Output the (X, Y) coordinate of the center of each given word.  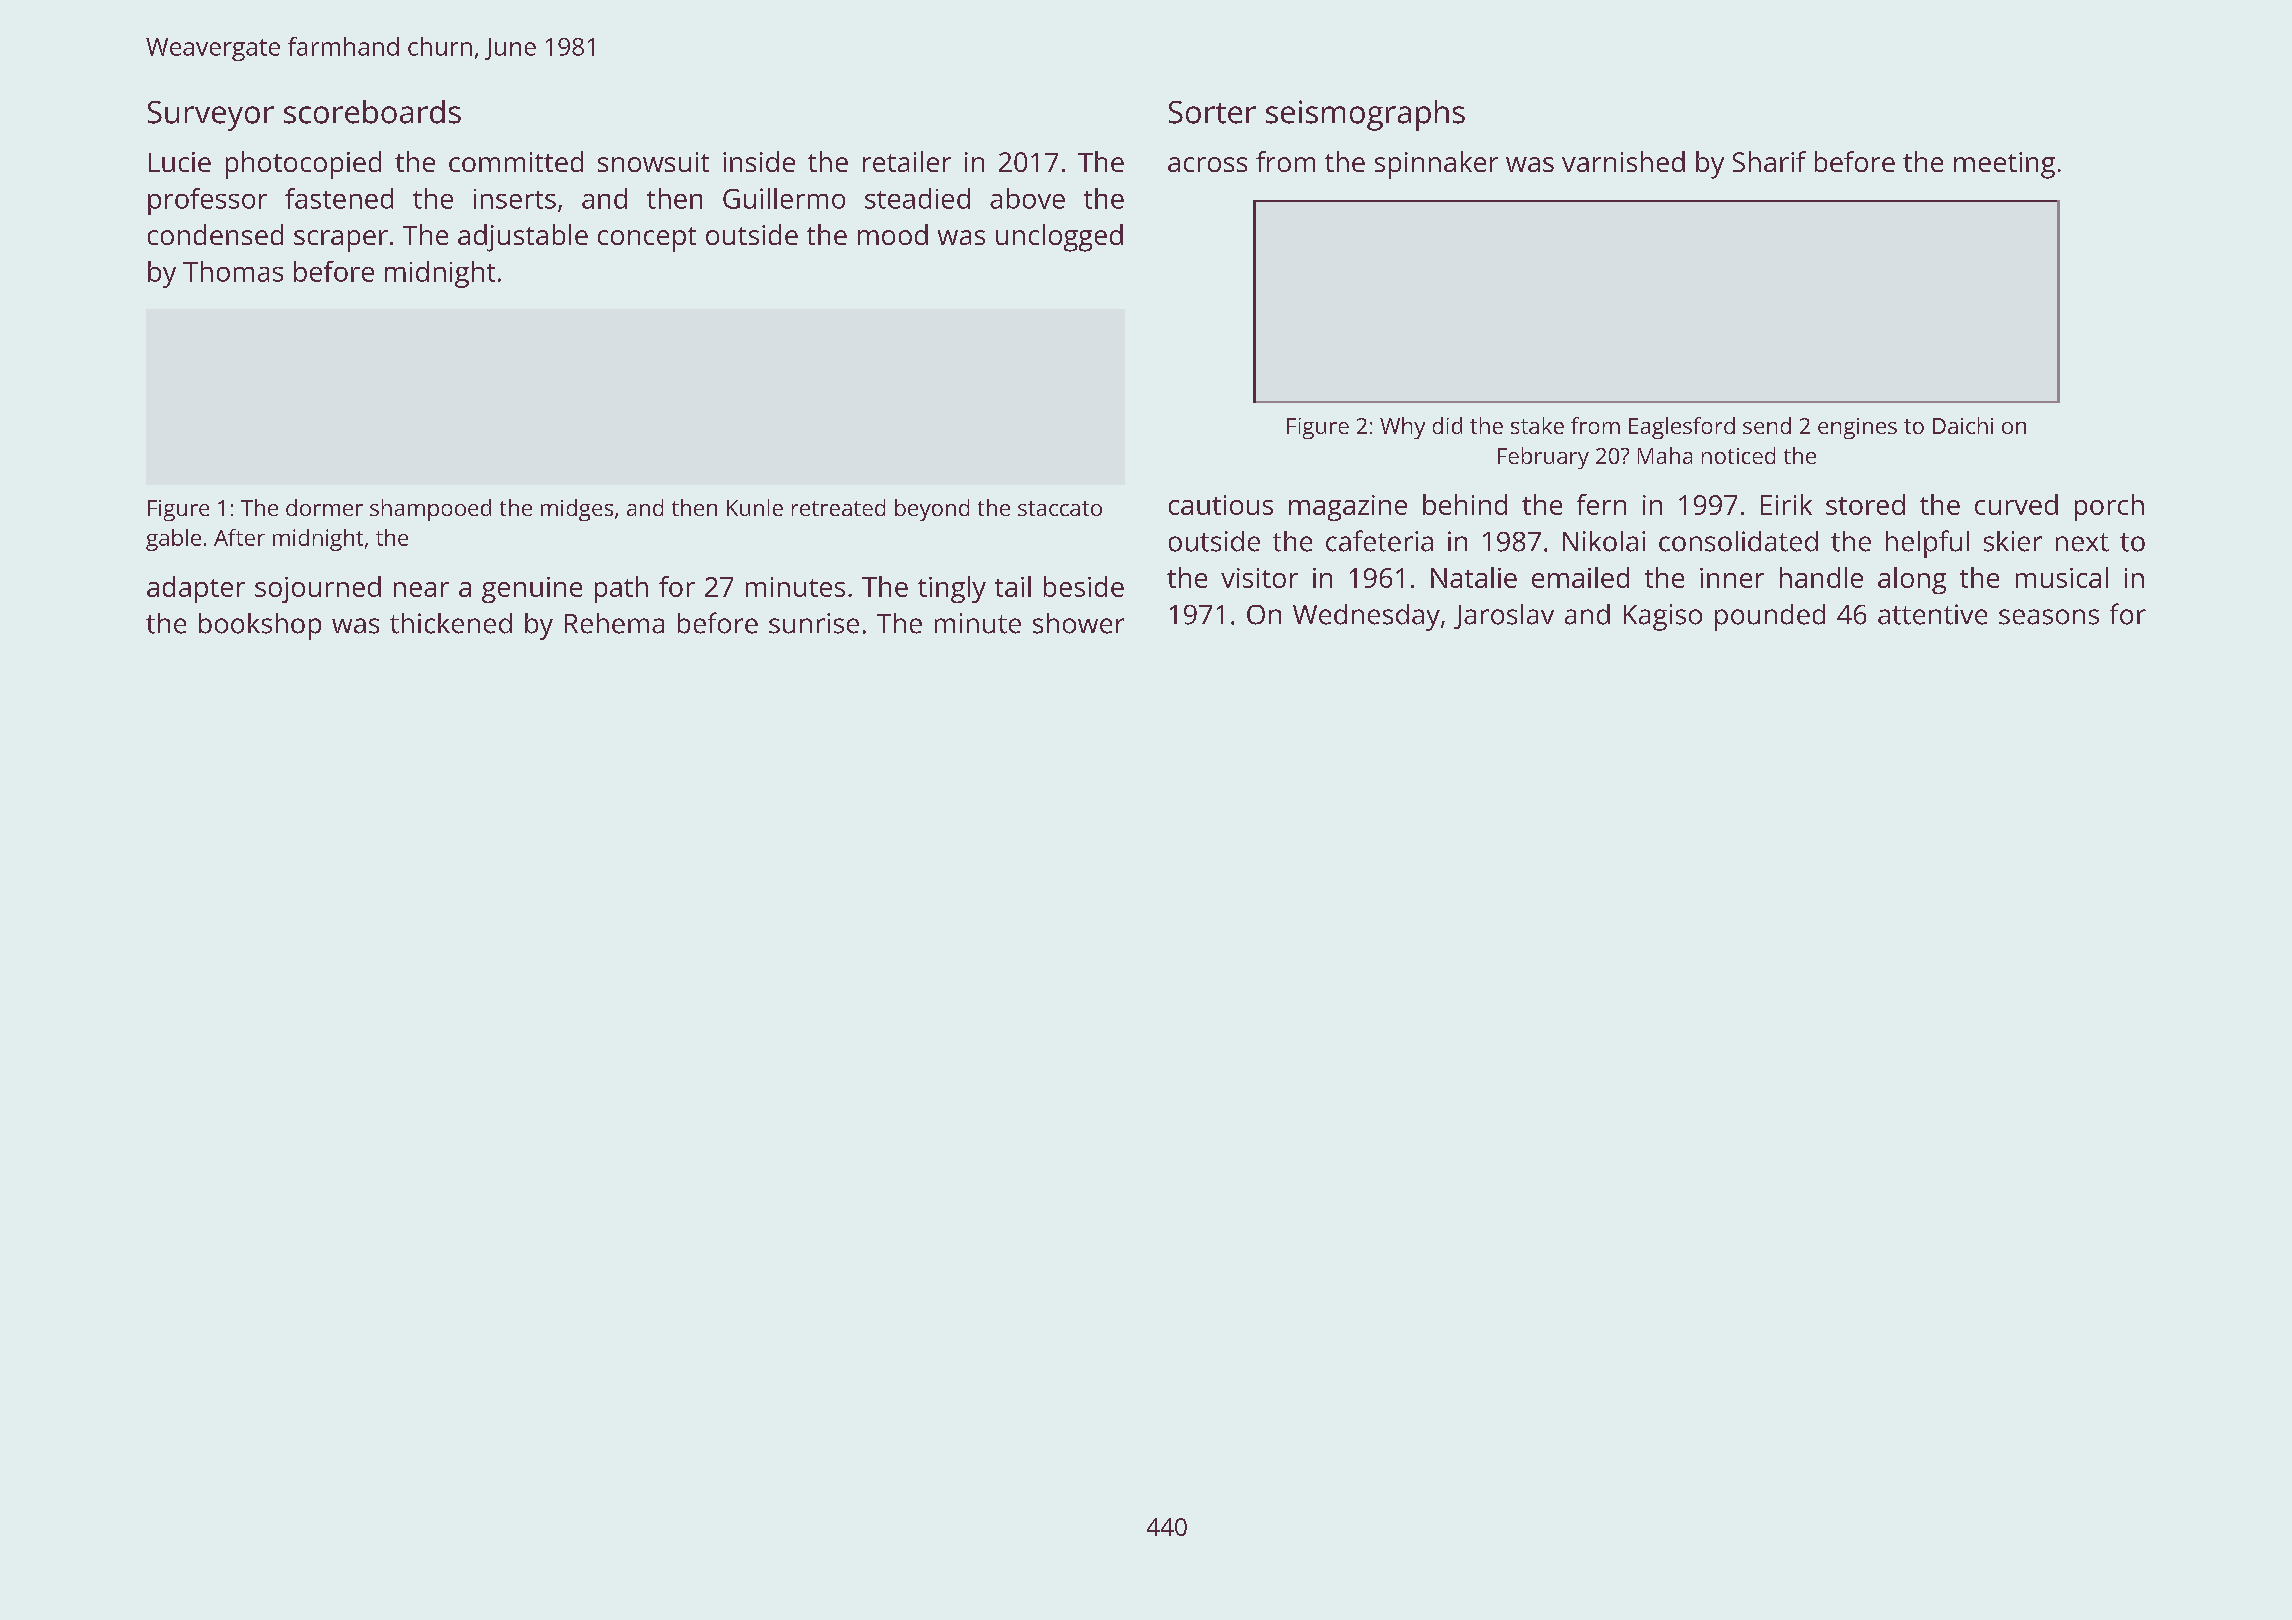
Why (1402, 428)
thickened (451, 623)
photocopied (303, 165)
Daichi (1963, 425)
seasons (2049, 617)
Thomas (233, 271)
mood (893, 234)
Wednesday (1366, 617)
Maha (1665, 455)
